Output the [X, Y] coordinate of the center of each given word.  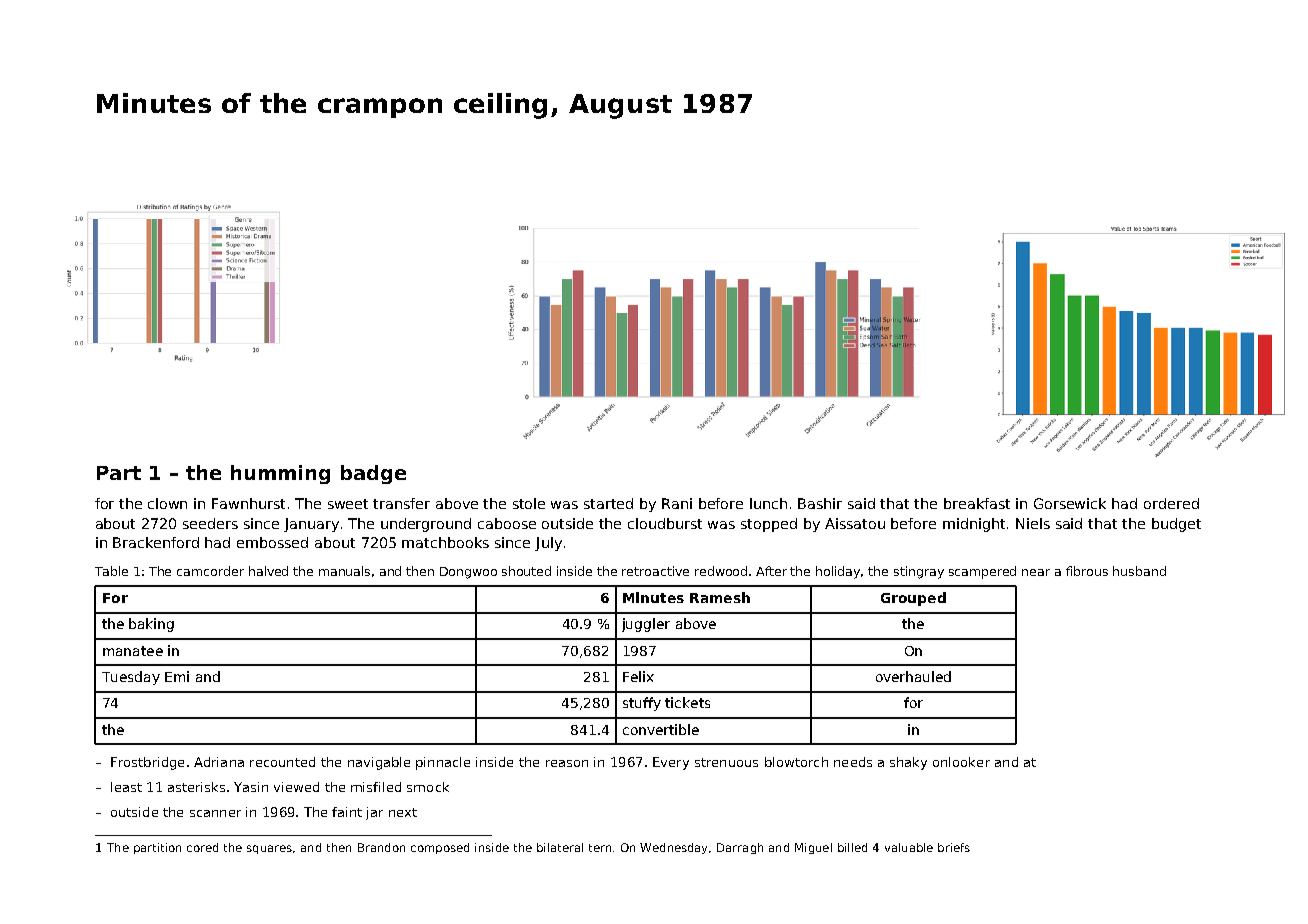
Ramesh [720, 597]
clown [167, 503]
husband [1139, 571]
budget [1176, 525]
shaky [908, 763]
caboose [507, 523]
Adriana [219, 762]
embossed [272, 542]
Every [671, 763]
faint [347, 812]
